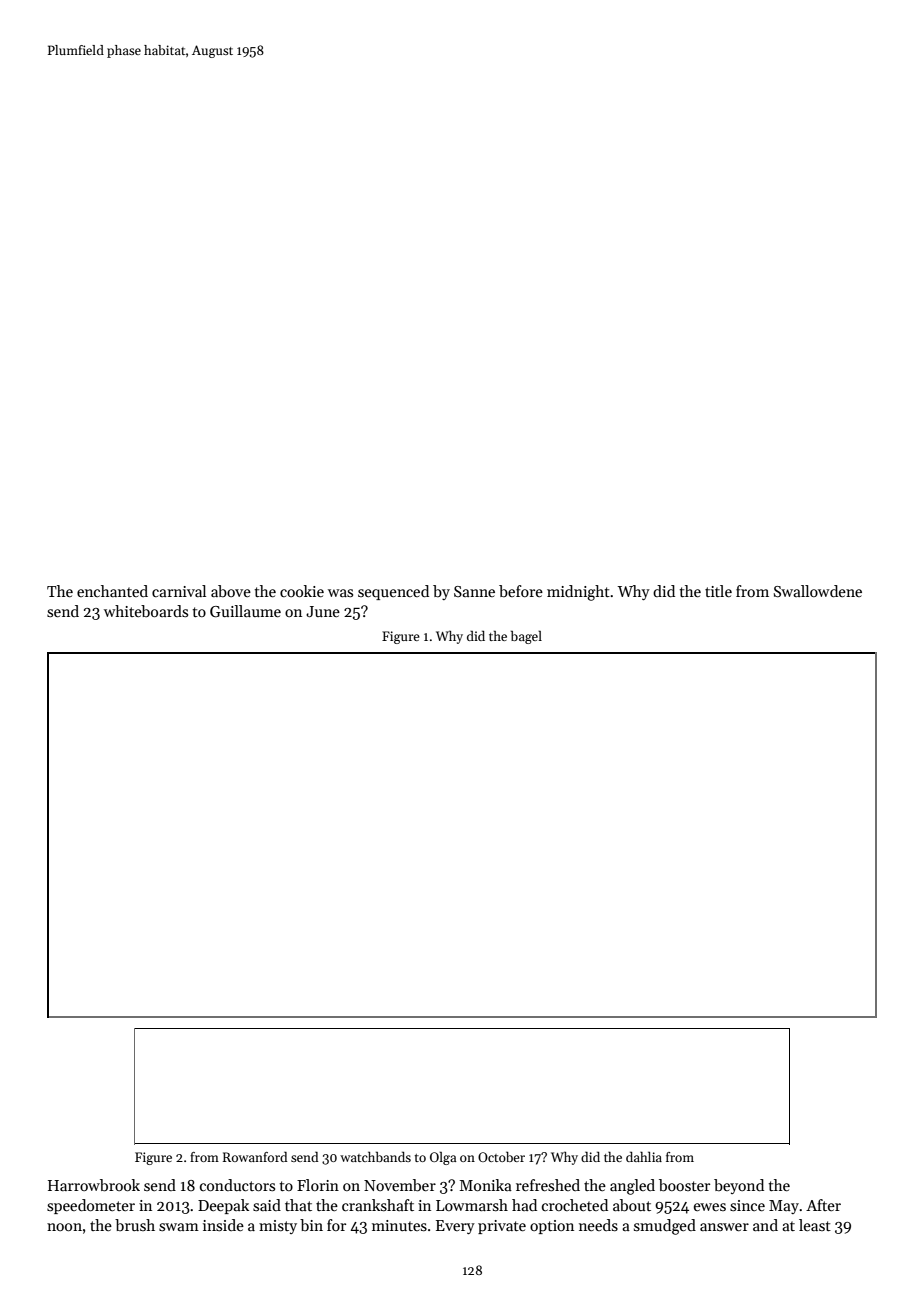 The image size is (924, 1308). Describe the element at coordinates (443, 1158) in the screenshot. I see `Olga` at that location.
